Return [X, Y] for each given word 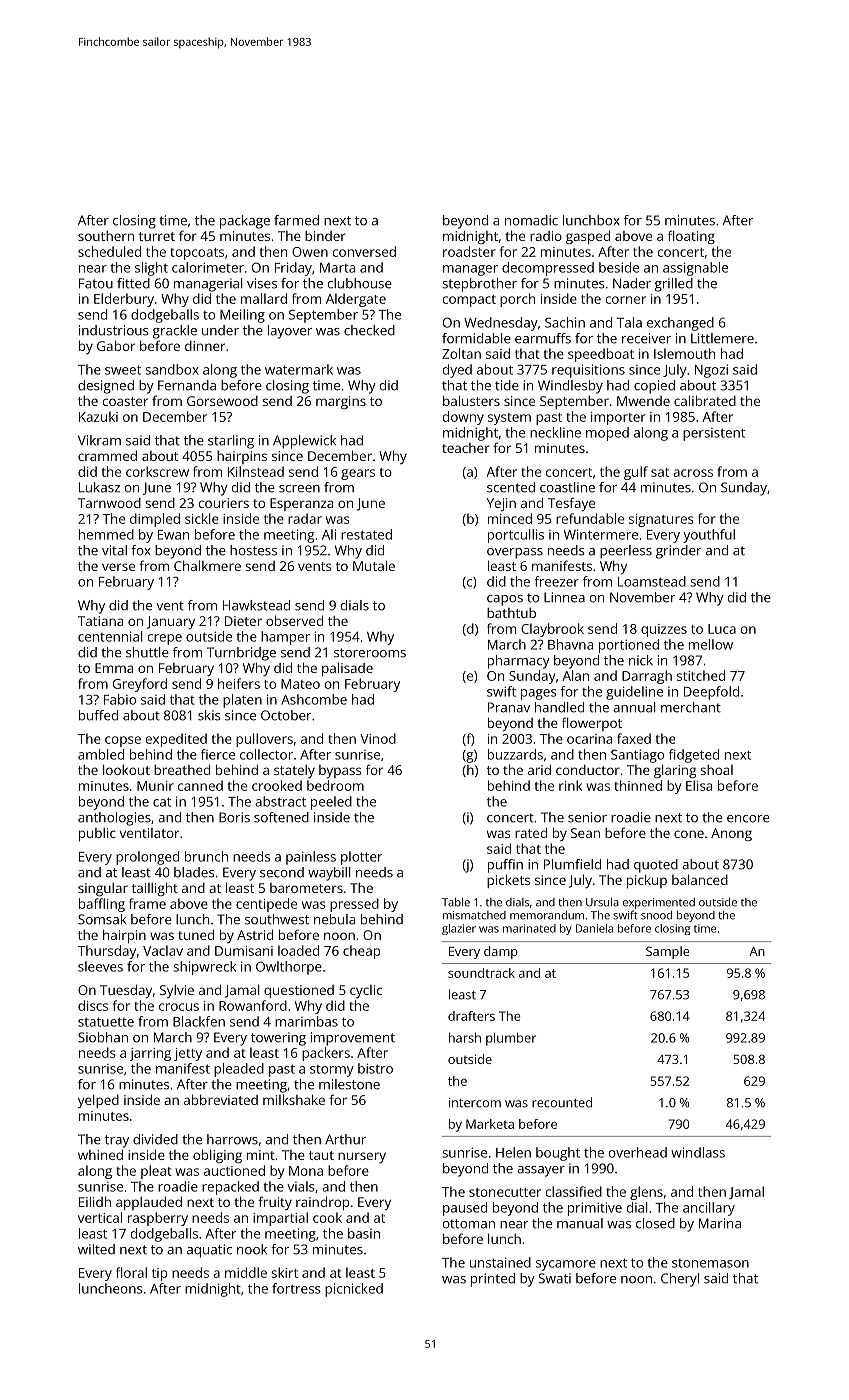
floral [131, 1272]
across [693, 473]
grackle [175, 332]
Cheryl [680, 1280]
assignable [695, 269]
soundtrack [481, 973]
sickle [202, 518]
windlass [698, 1152]
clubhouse [360, 283]
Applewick [304, 442]
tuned [196, 934]
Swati [554, 1278]
